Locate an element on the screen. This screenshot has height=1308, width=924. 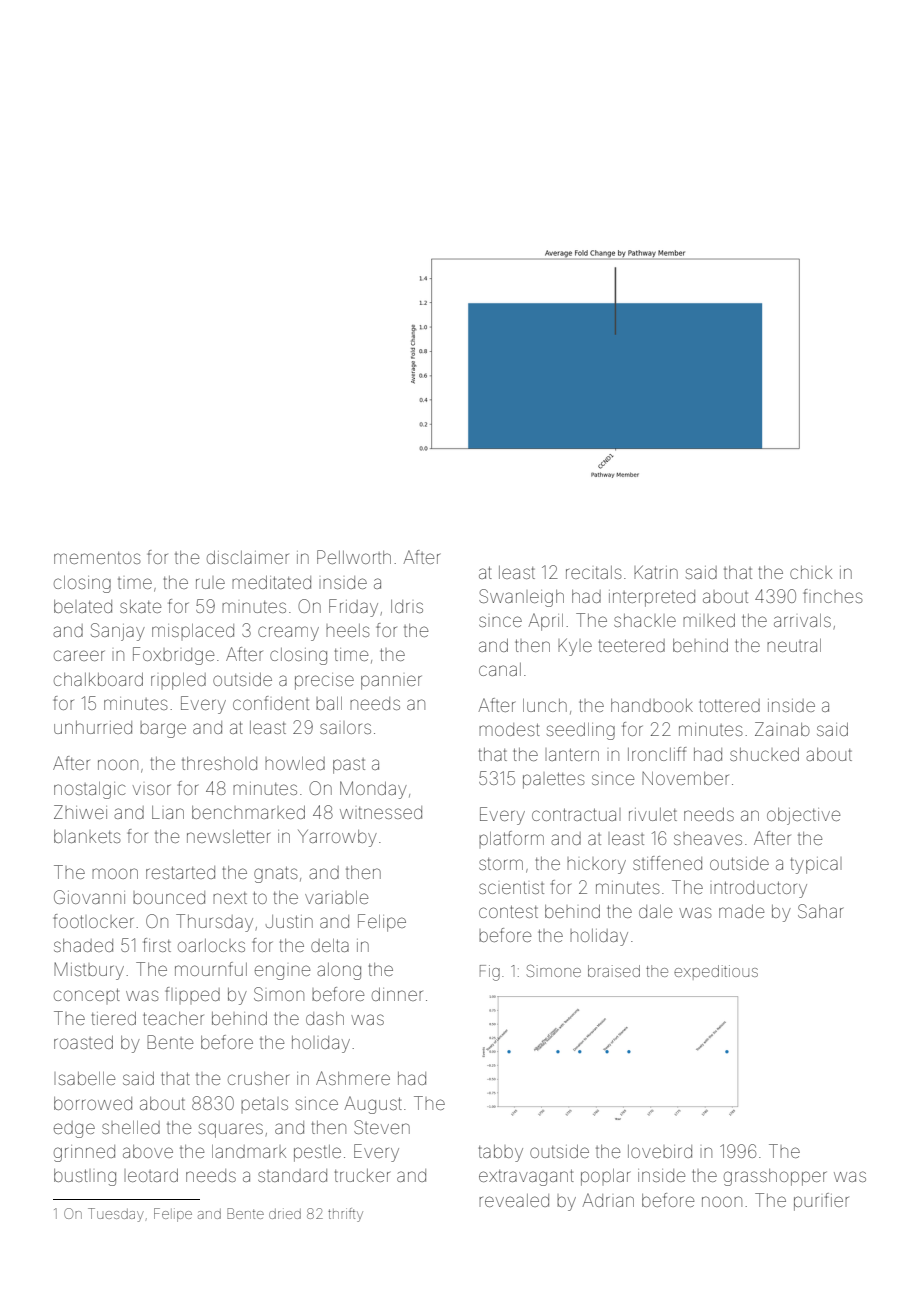
moon is located at coordinates (115, 873).
